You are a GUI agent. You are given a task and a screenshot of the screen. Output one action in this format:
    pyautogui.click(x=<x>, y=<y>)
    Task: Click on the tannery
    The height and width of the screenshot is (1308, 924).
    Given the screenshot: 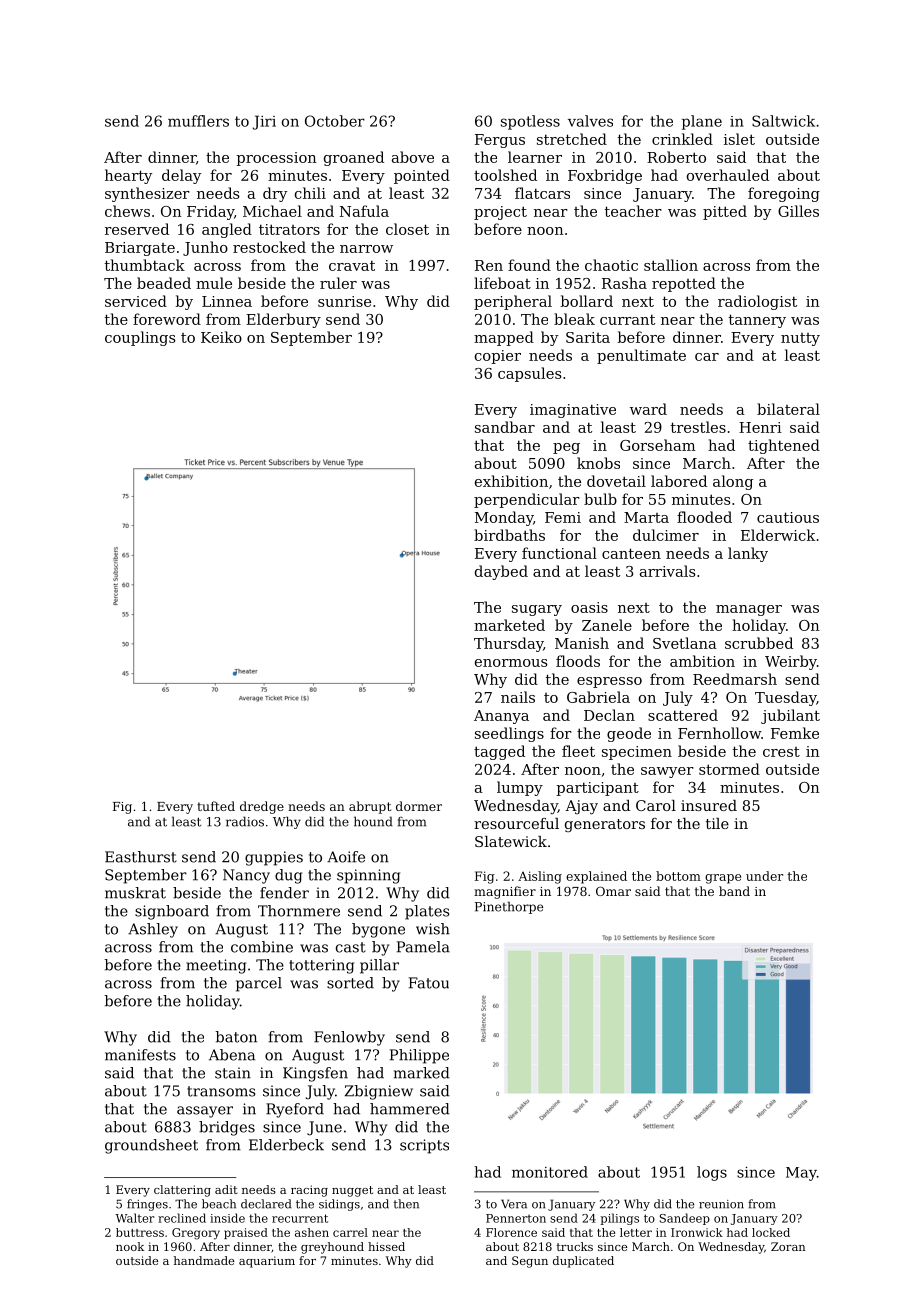 What is the action you would take?
    pyautogui.click(x=757, y=321)
